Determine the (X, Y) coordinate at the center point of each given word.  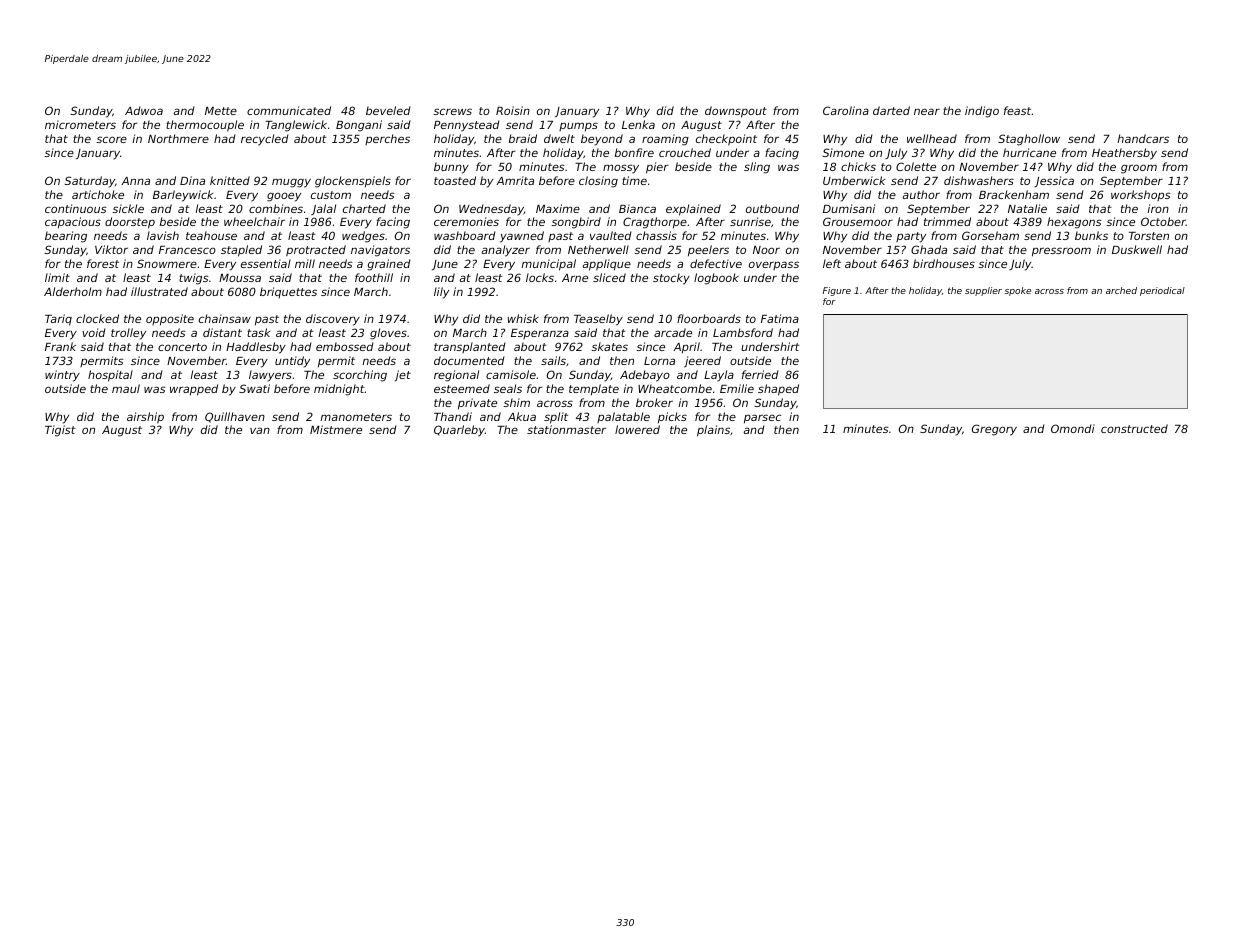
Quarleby (459, 431)
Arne (575, 278)
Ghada (929, 249)
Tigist (60, 431)
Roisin (513, 110)
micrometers (80, 124)
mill (305, 263)
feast (1017, 110)
